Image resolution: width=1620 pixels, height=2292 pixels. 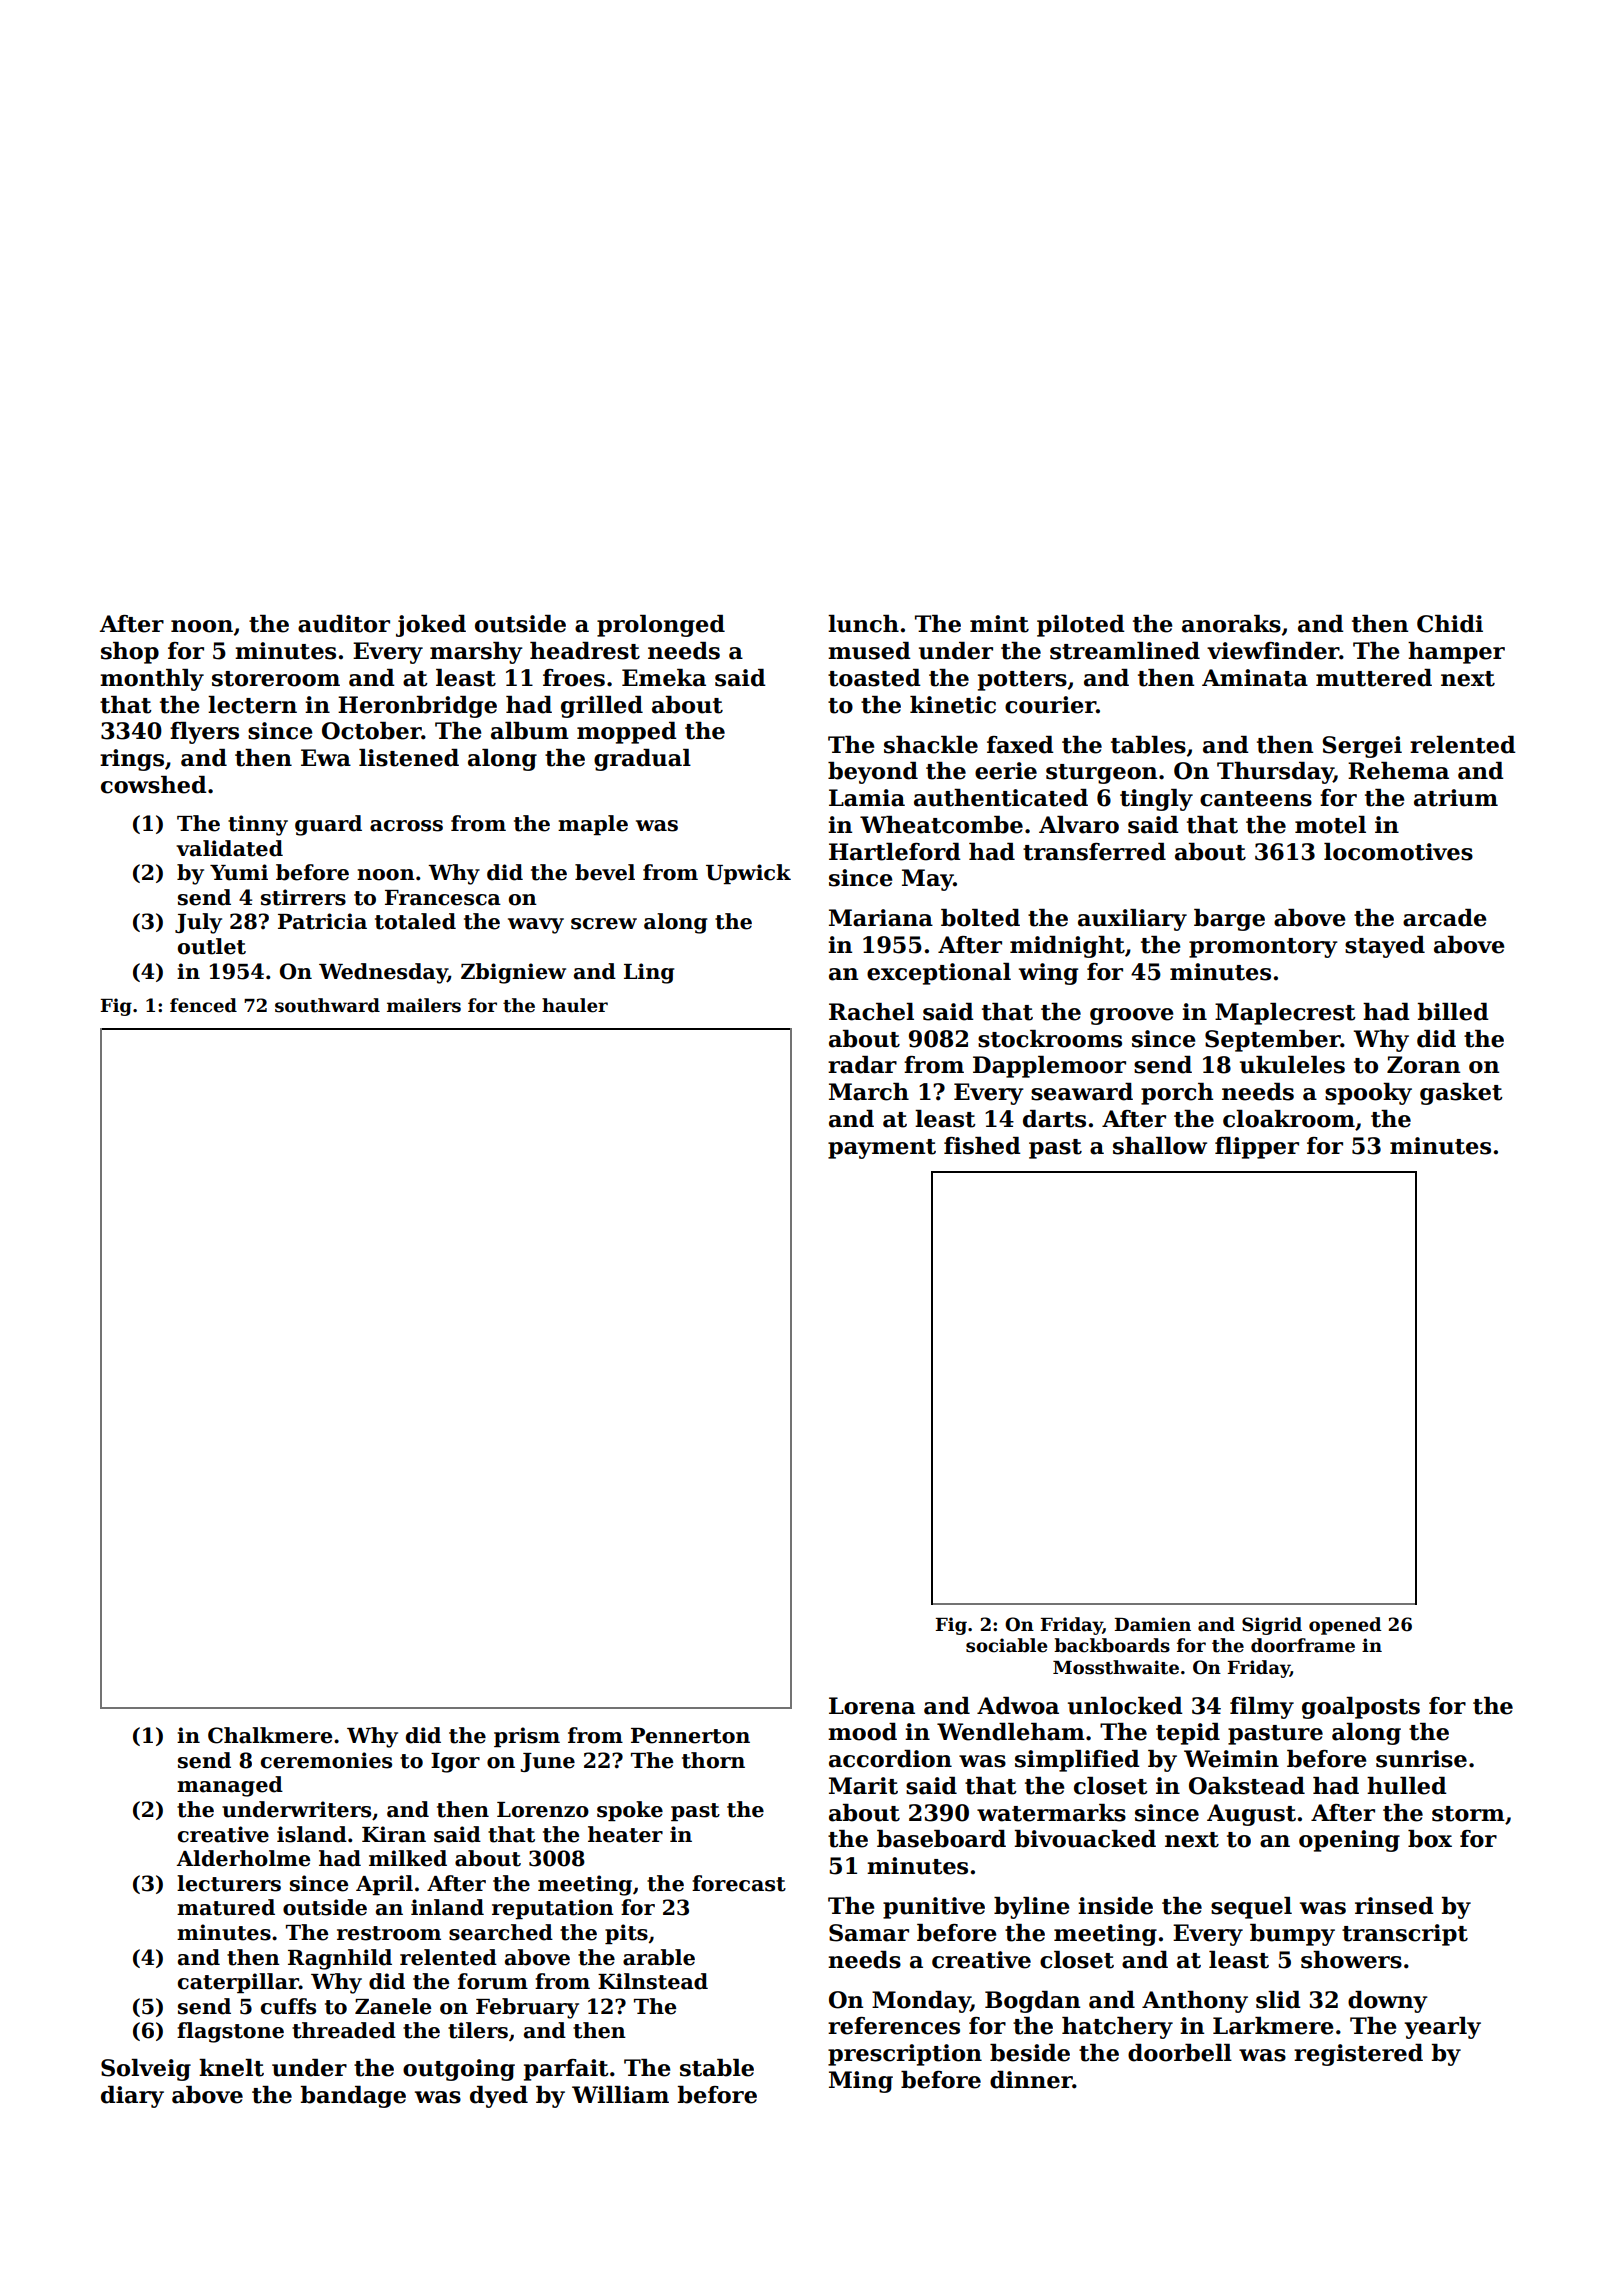 I want to click on Ming, so click(x=861, y=2082).
